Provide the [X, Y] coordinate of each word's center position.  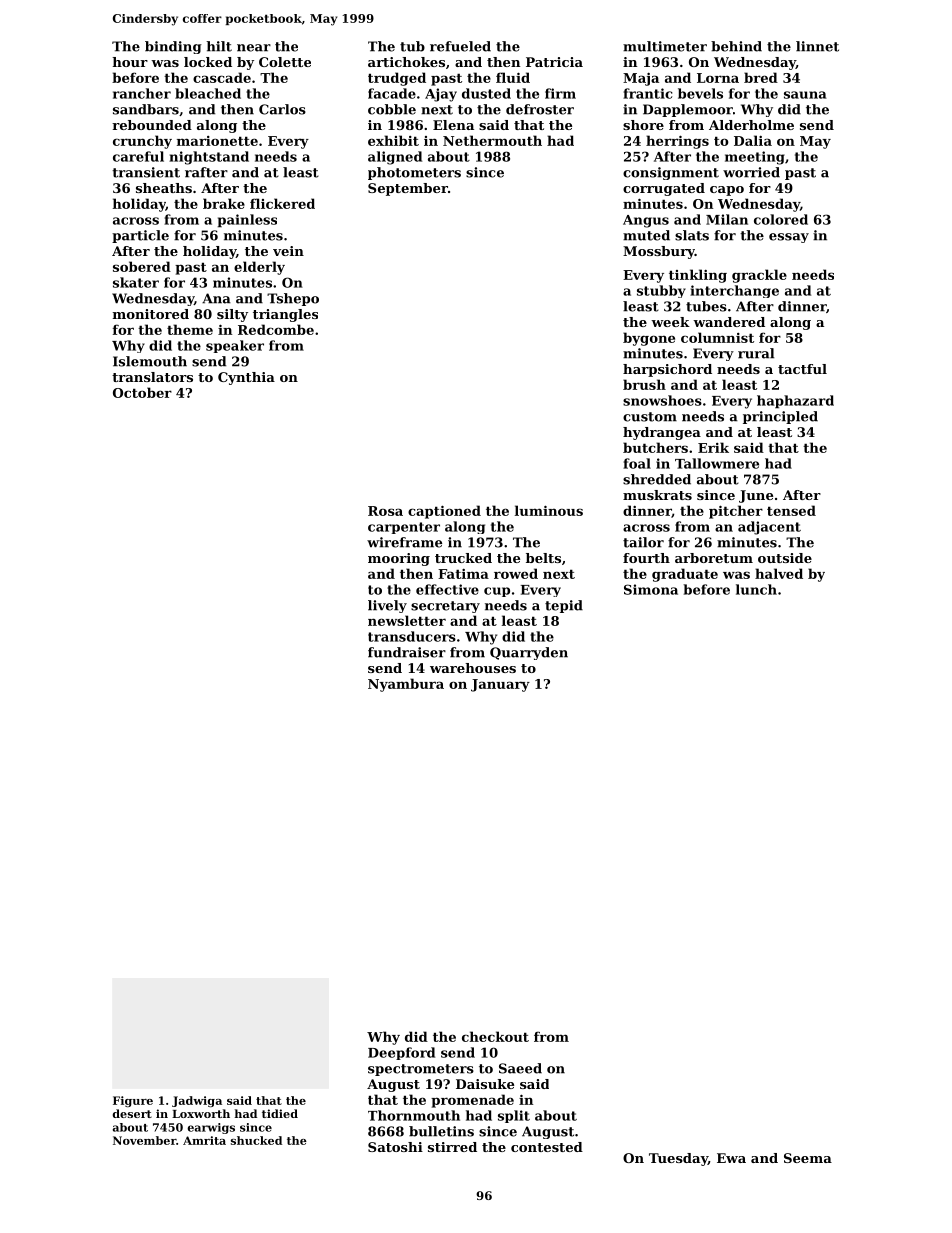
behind [736, 46]
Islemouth [150, 361]
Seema [808, 1158]
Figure [133, 1101]
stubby [661, 291]
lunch [756, 589]
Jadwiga [197, 1101]
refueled [460, 46]
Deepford [401, 1053]
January [500, 685]
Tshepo [293, 299]
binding [173, 47]
